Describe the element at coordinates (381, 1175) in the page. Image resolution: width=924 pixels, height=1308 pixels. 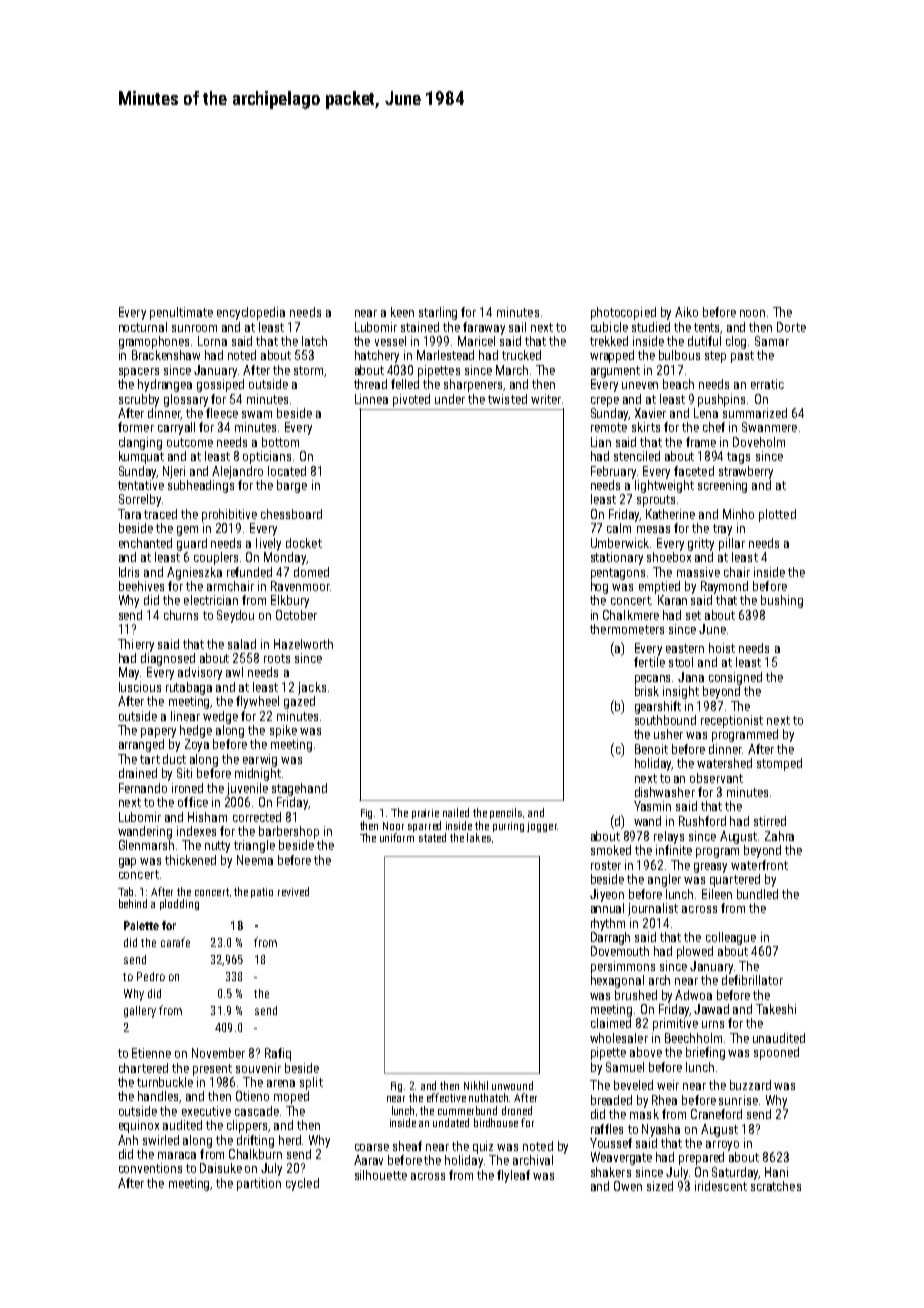
I see `silhouette` at that location.
